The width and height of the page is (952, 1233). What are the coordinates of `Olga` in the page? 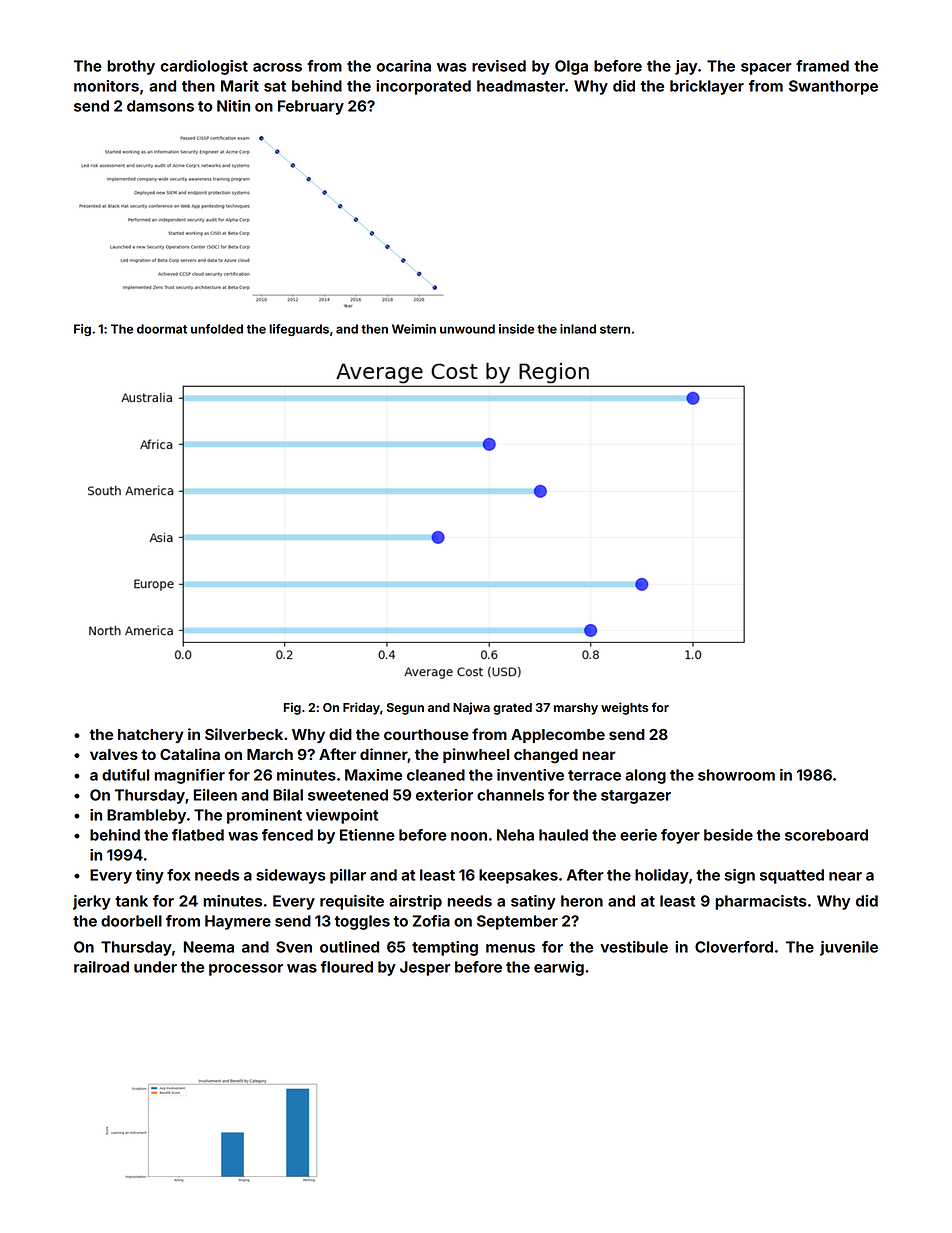 It's located at (571, 67).
